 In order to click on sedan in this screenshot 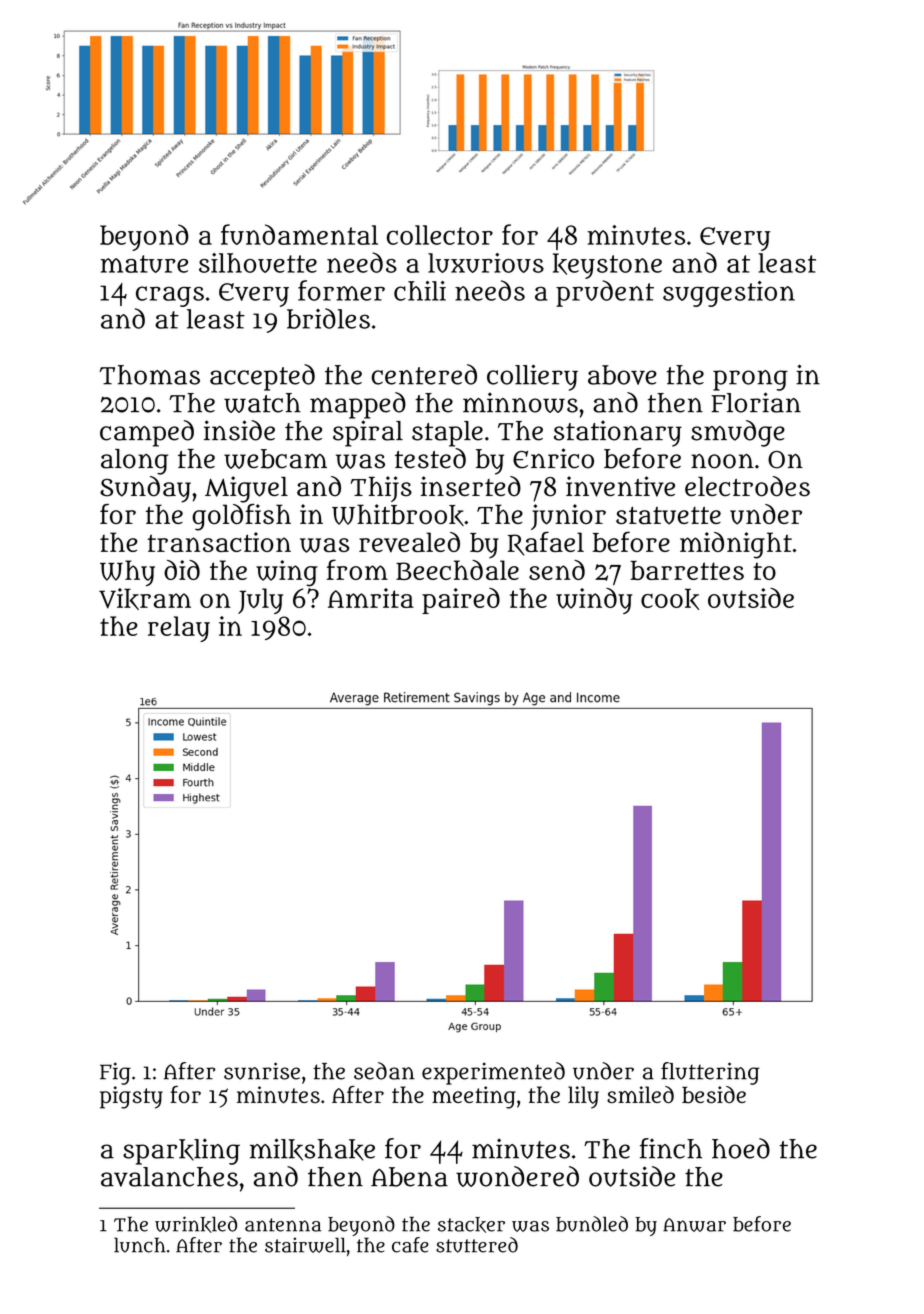, I will do `click(384, 1071)`.
